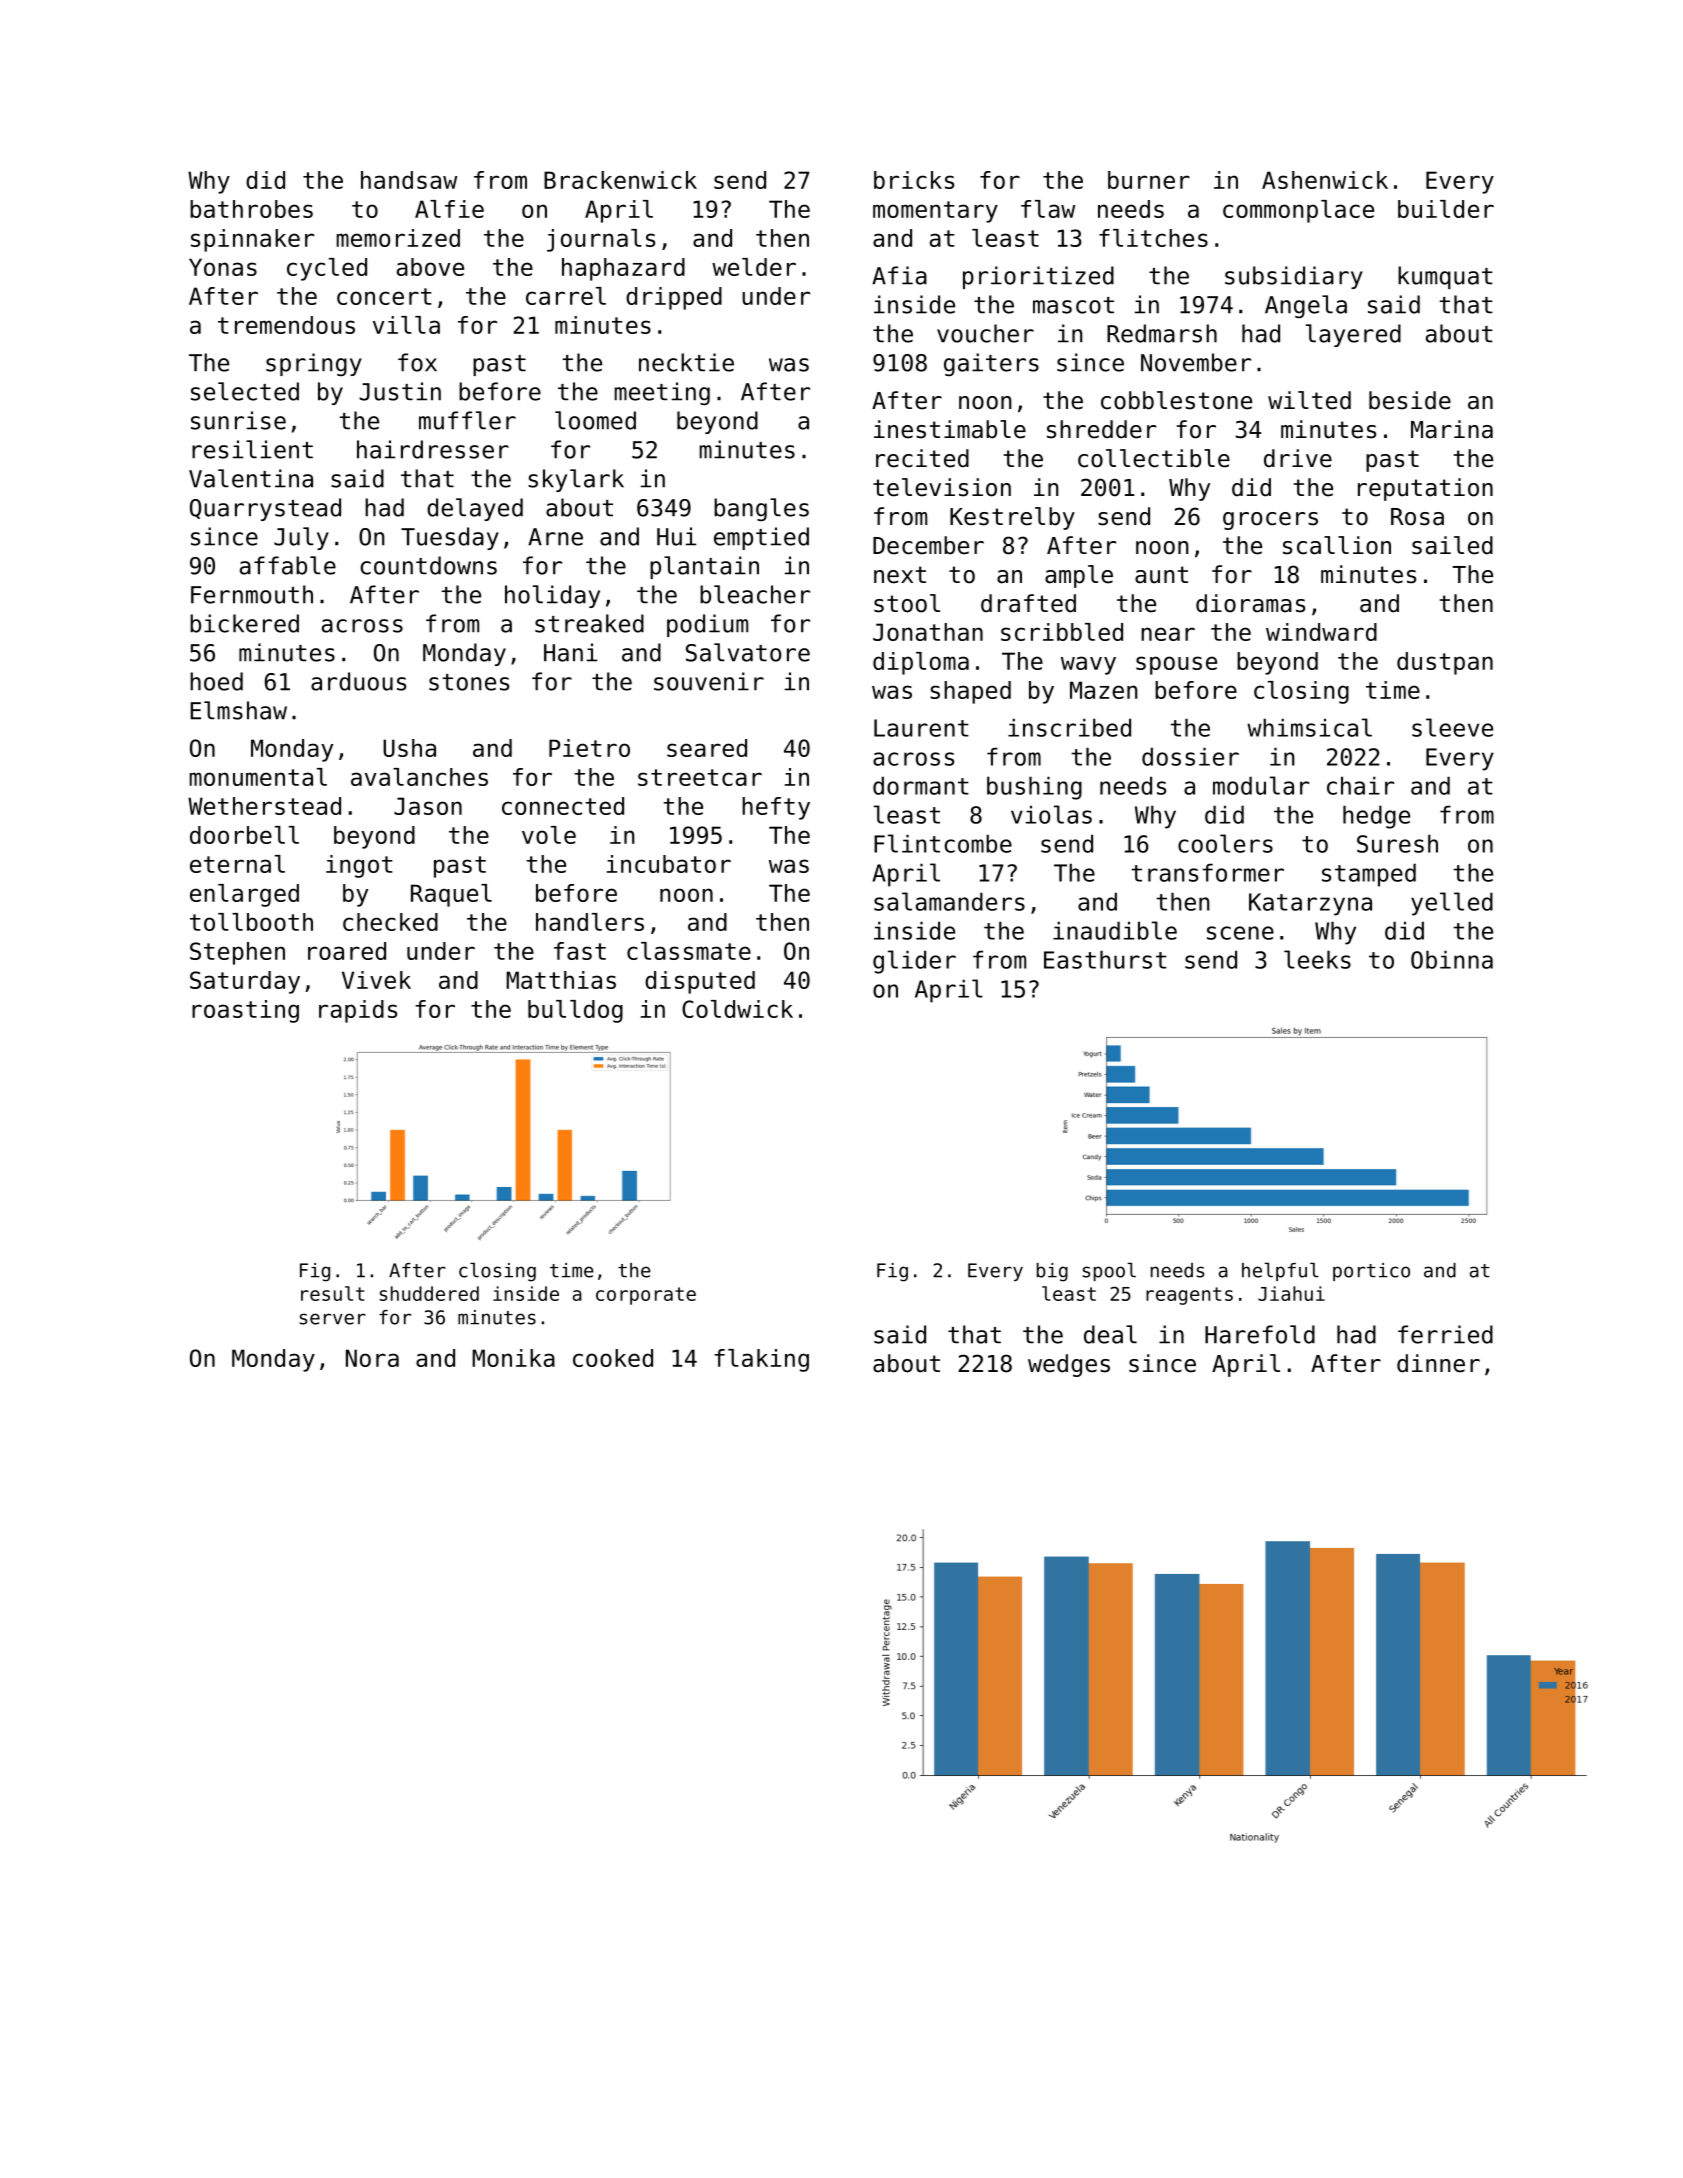 The width and height of the screenshot is (1683, 2178). Describe the element at coordinates (264, 806) in the screenshot. I see `Wetherstead` at that location.
